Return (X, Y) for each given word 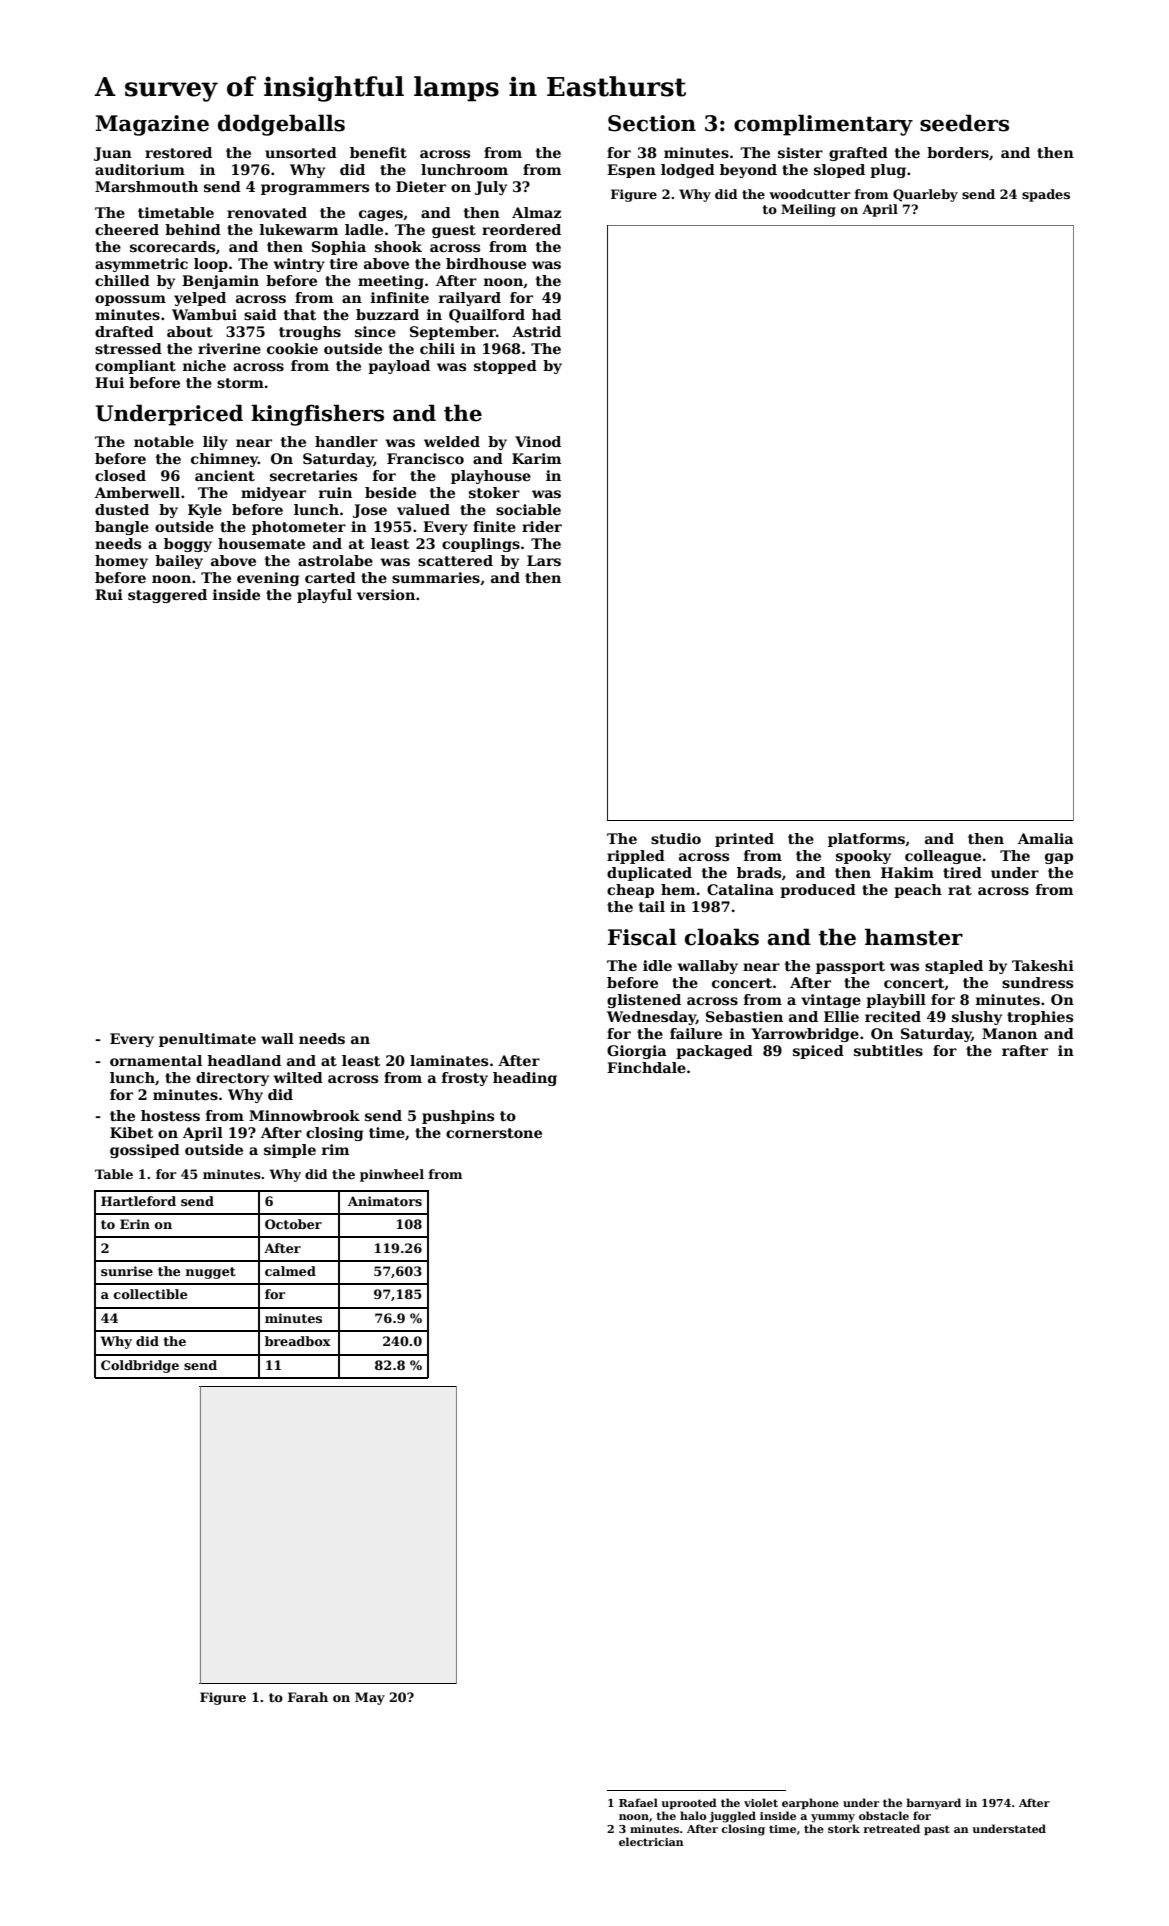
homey (121, 562)
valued (423, 509)
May (370, 1698)
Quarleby (925, 195)
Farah (308, 1697)
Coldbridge (140, 1366)
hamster (914, 937)
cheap (630, 891)
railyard (470, 299)
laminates (449, 1060)
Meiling (808, 210)
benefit (378, 152)
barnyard (933, 1804)
